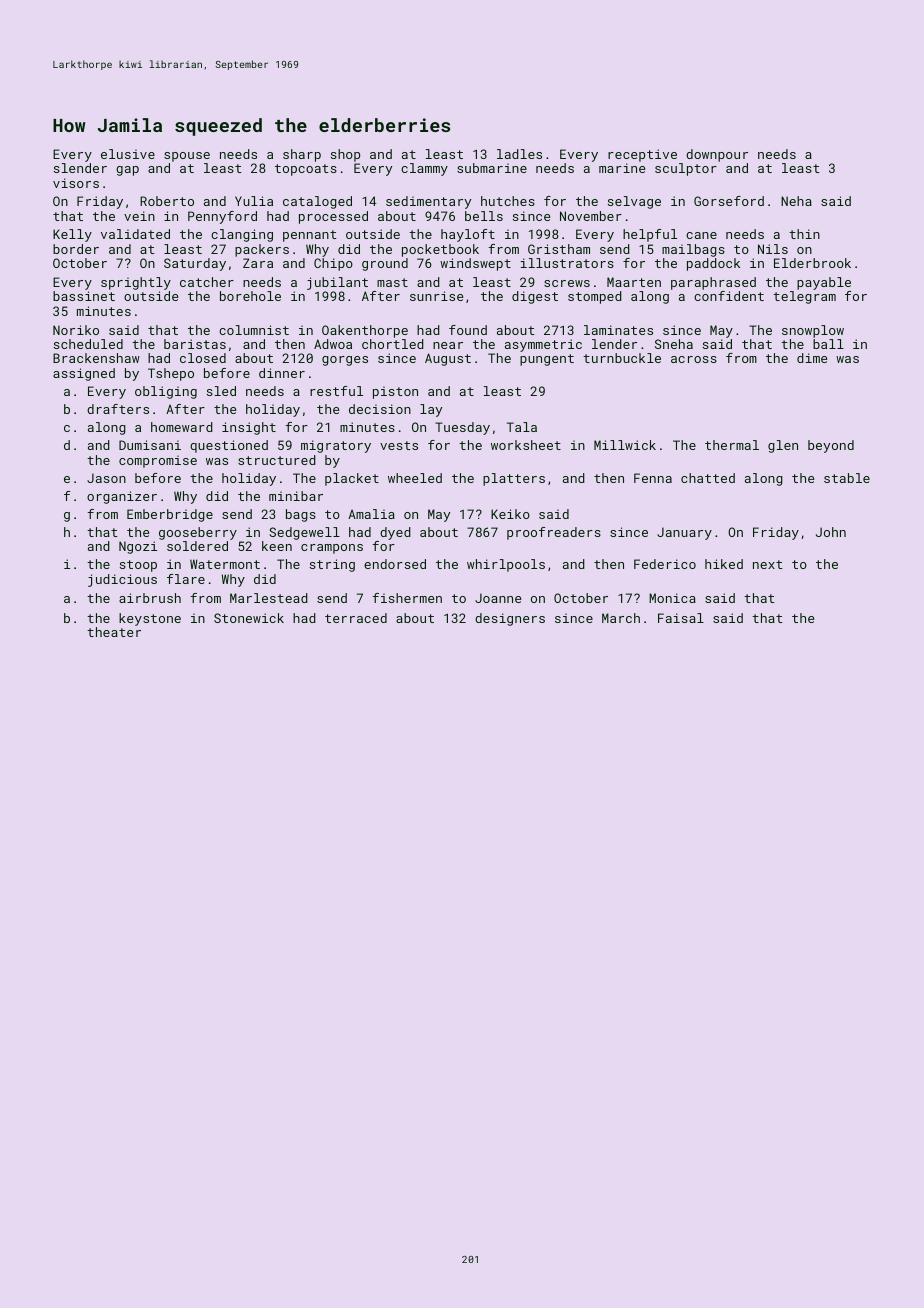 This image has width=924, height=1308. What do you see at coordinates (187, 157) in the image?
I see `spouse` at bounding box center [187, 157].
